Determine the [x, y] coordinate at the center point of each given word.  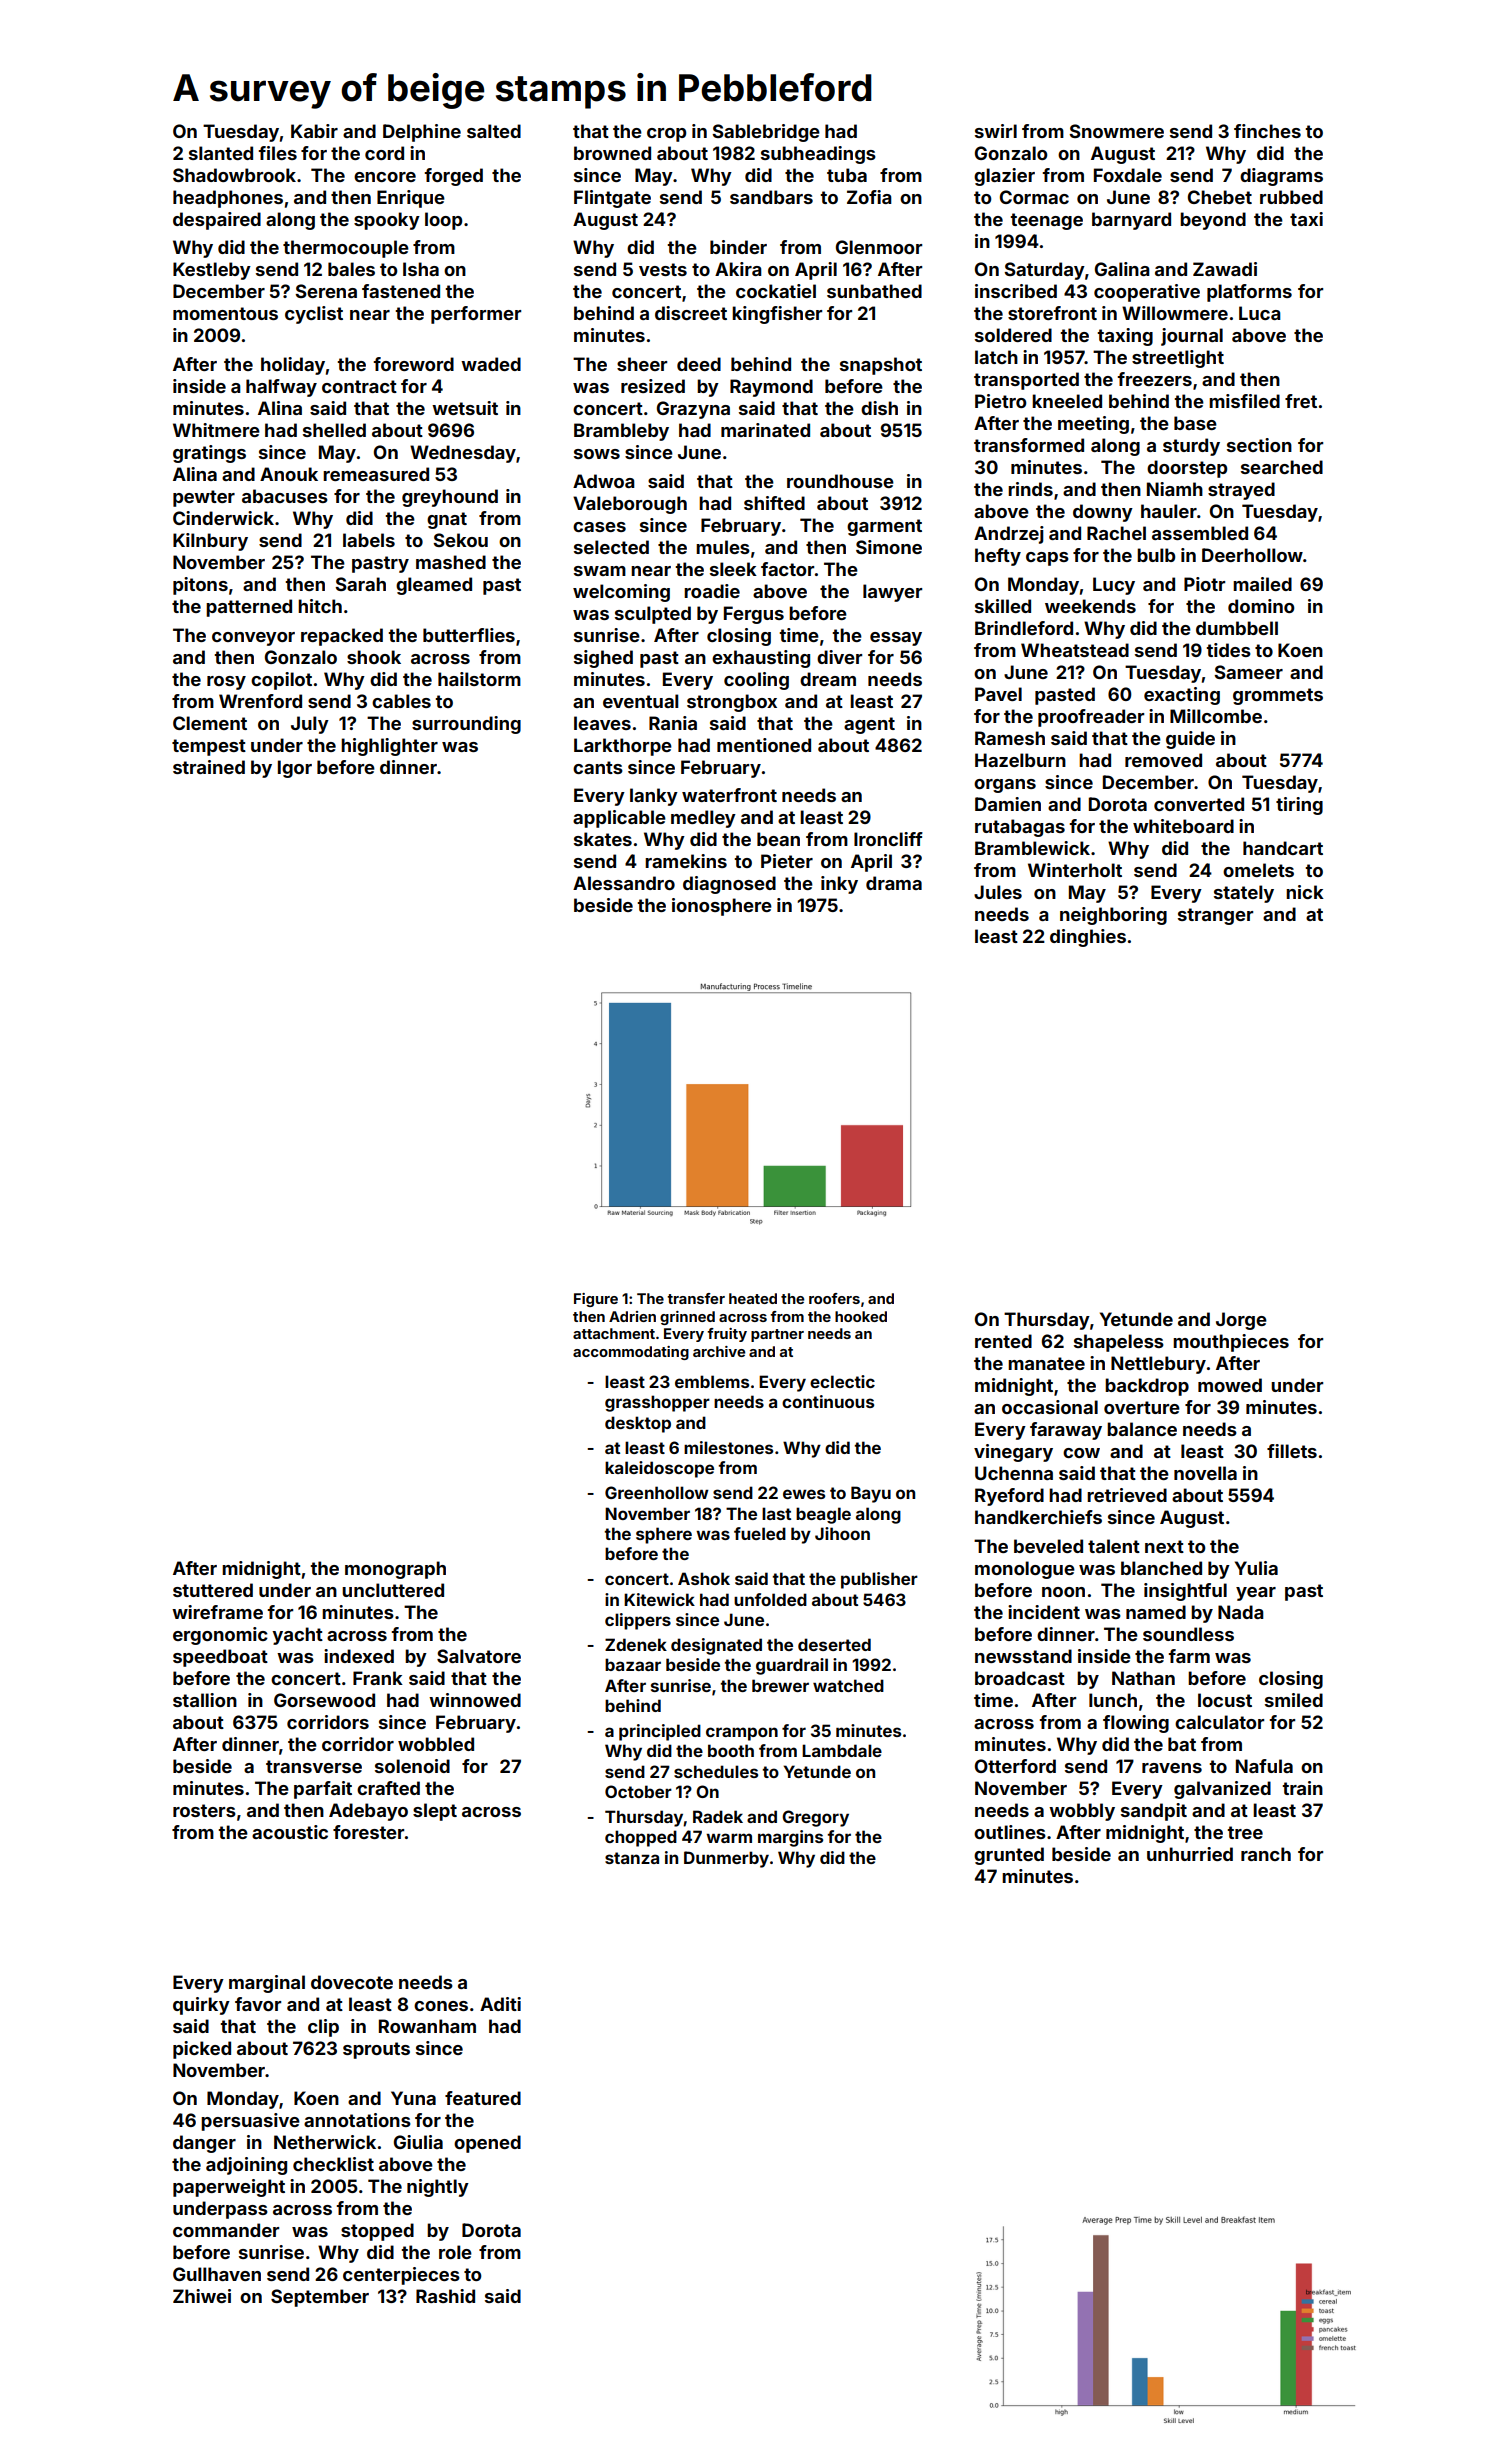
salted [494, 131]
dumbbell [1237, 628]
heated [753, 1298]
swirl [996, 131]
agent [869, 725]
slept [435, 1812]
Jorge [1241, 1321]
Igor [295, 769]
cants [598, 767]
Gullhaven [217, 2274]
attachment [614, 1333]
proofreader [1091, 718]
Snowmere [1116, 131]
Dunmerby [726, 1859]
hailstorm [479, 679]
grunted [1009, 1856]
